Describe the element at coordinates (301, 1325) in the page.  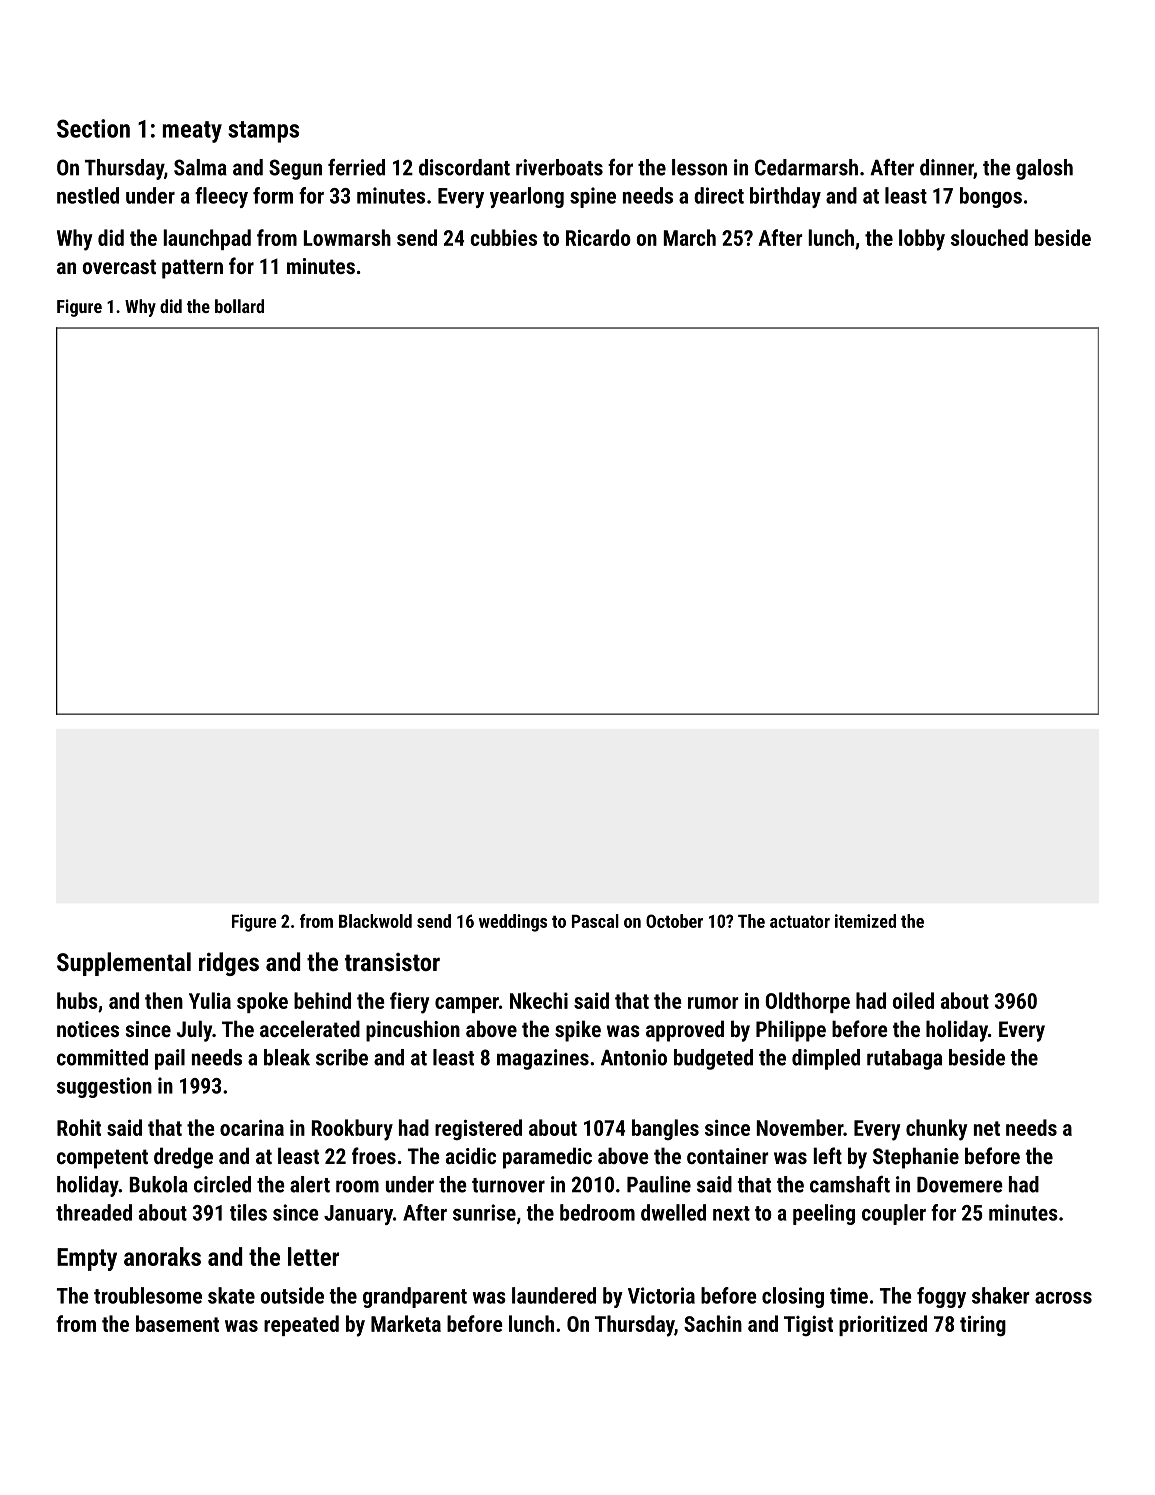
I see `repeated` at that location.
